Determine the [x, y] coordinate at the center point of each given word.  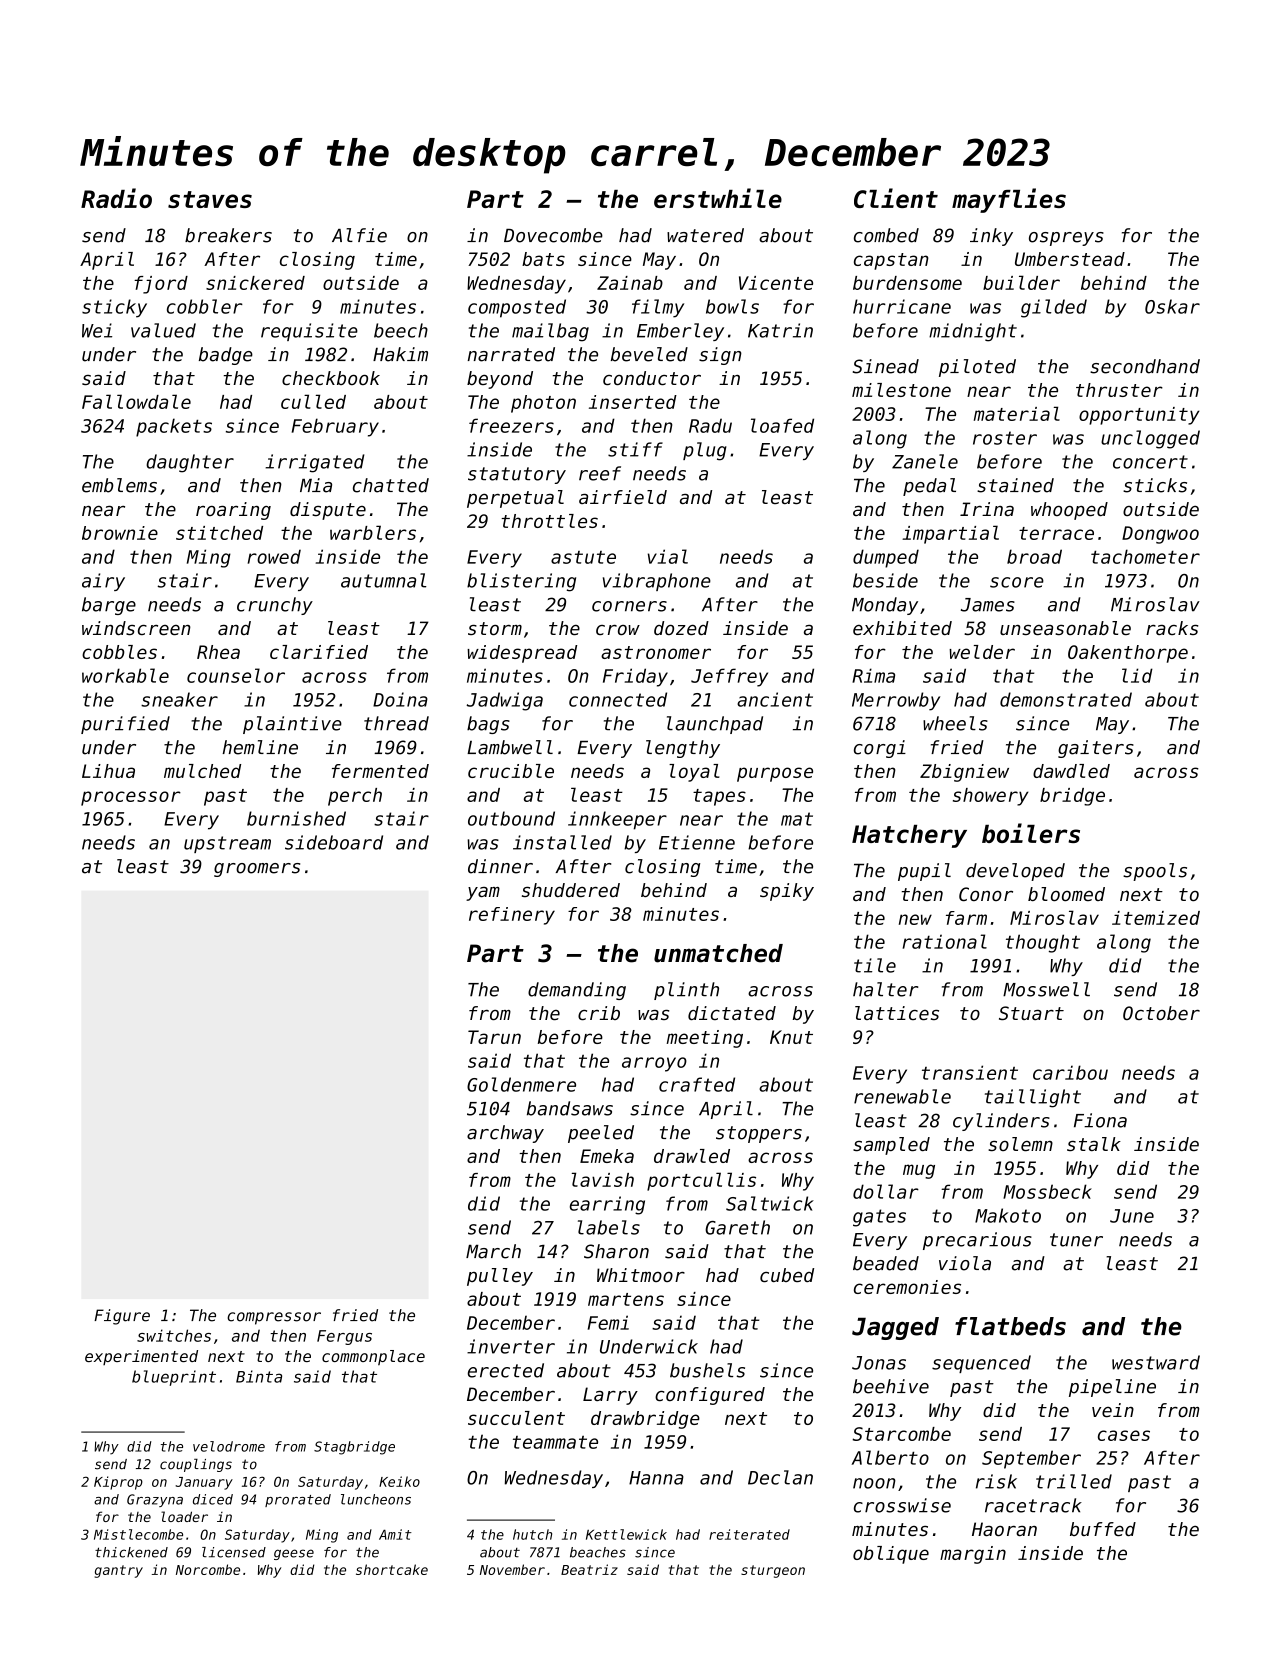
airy [103, 582]
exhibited [902, 628]
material [1017, 413]
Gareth [737, 1227]
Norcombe [208, 1569]
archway [505, 1134]
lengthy [683, 749]
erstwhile [718, 198]
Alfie [359, 235]
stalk [1094, 1144]
